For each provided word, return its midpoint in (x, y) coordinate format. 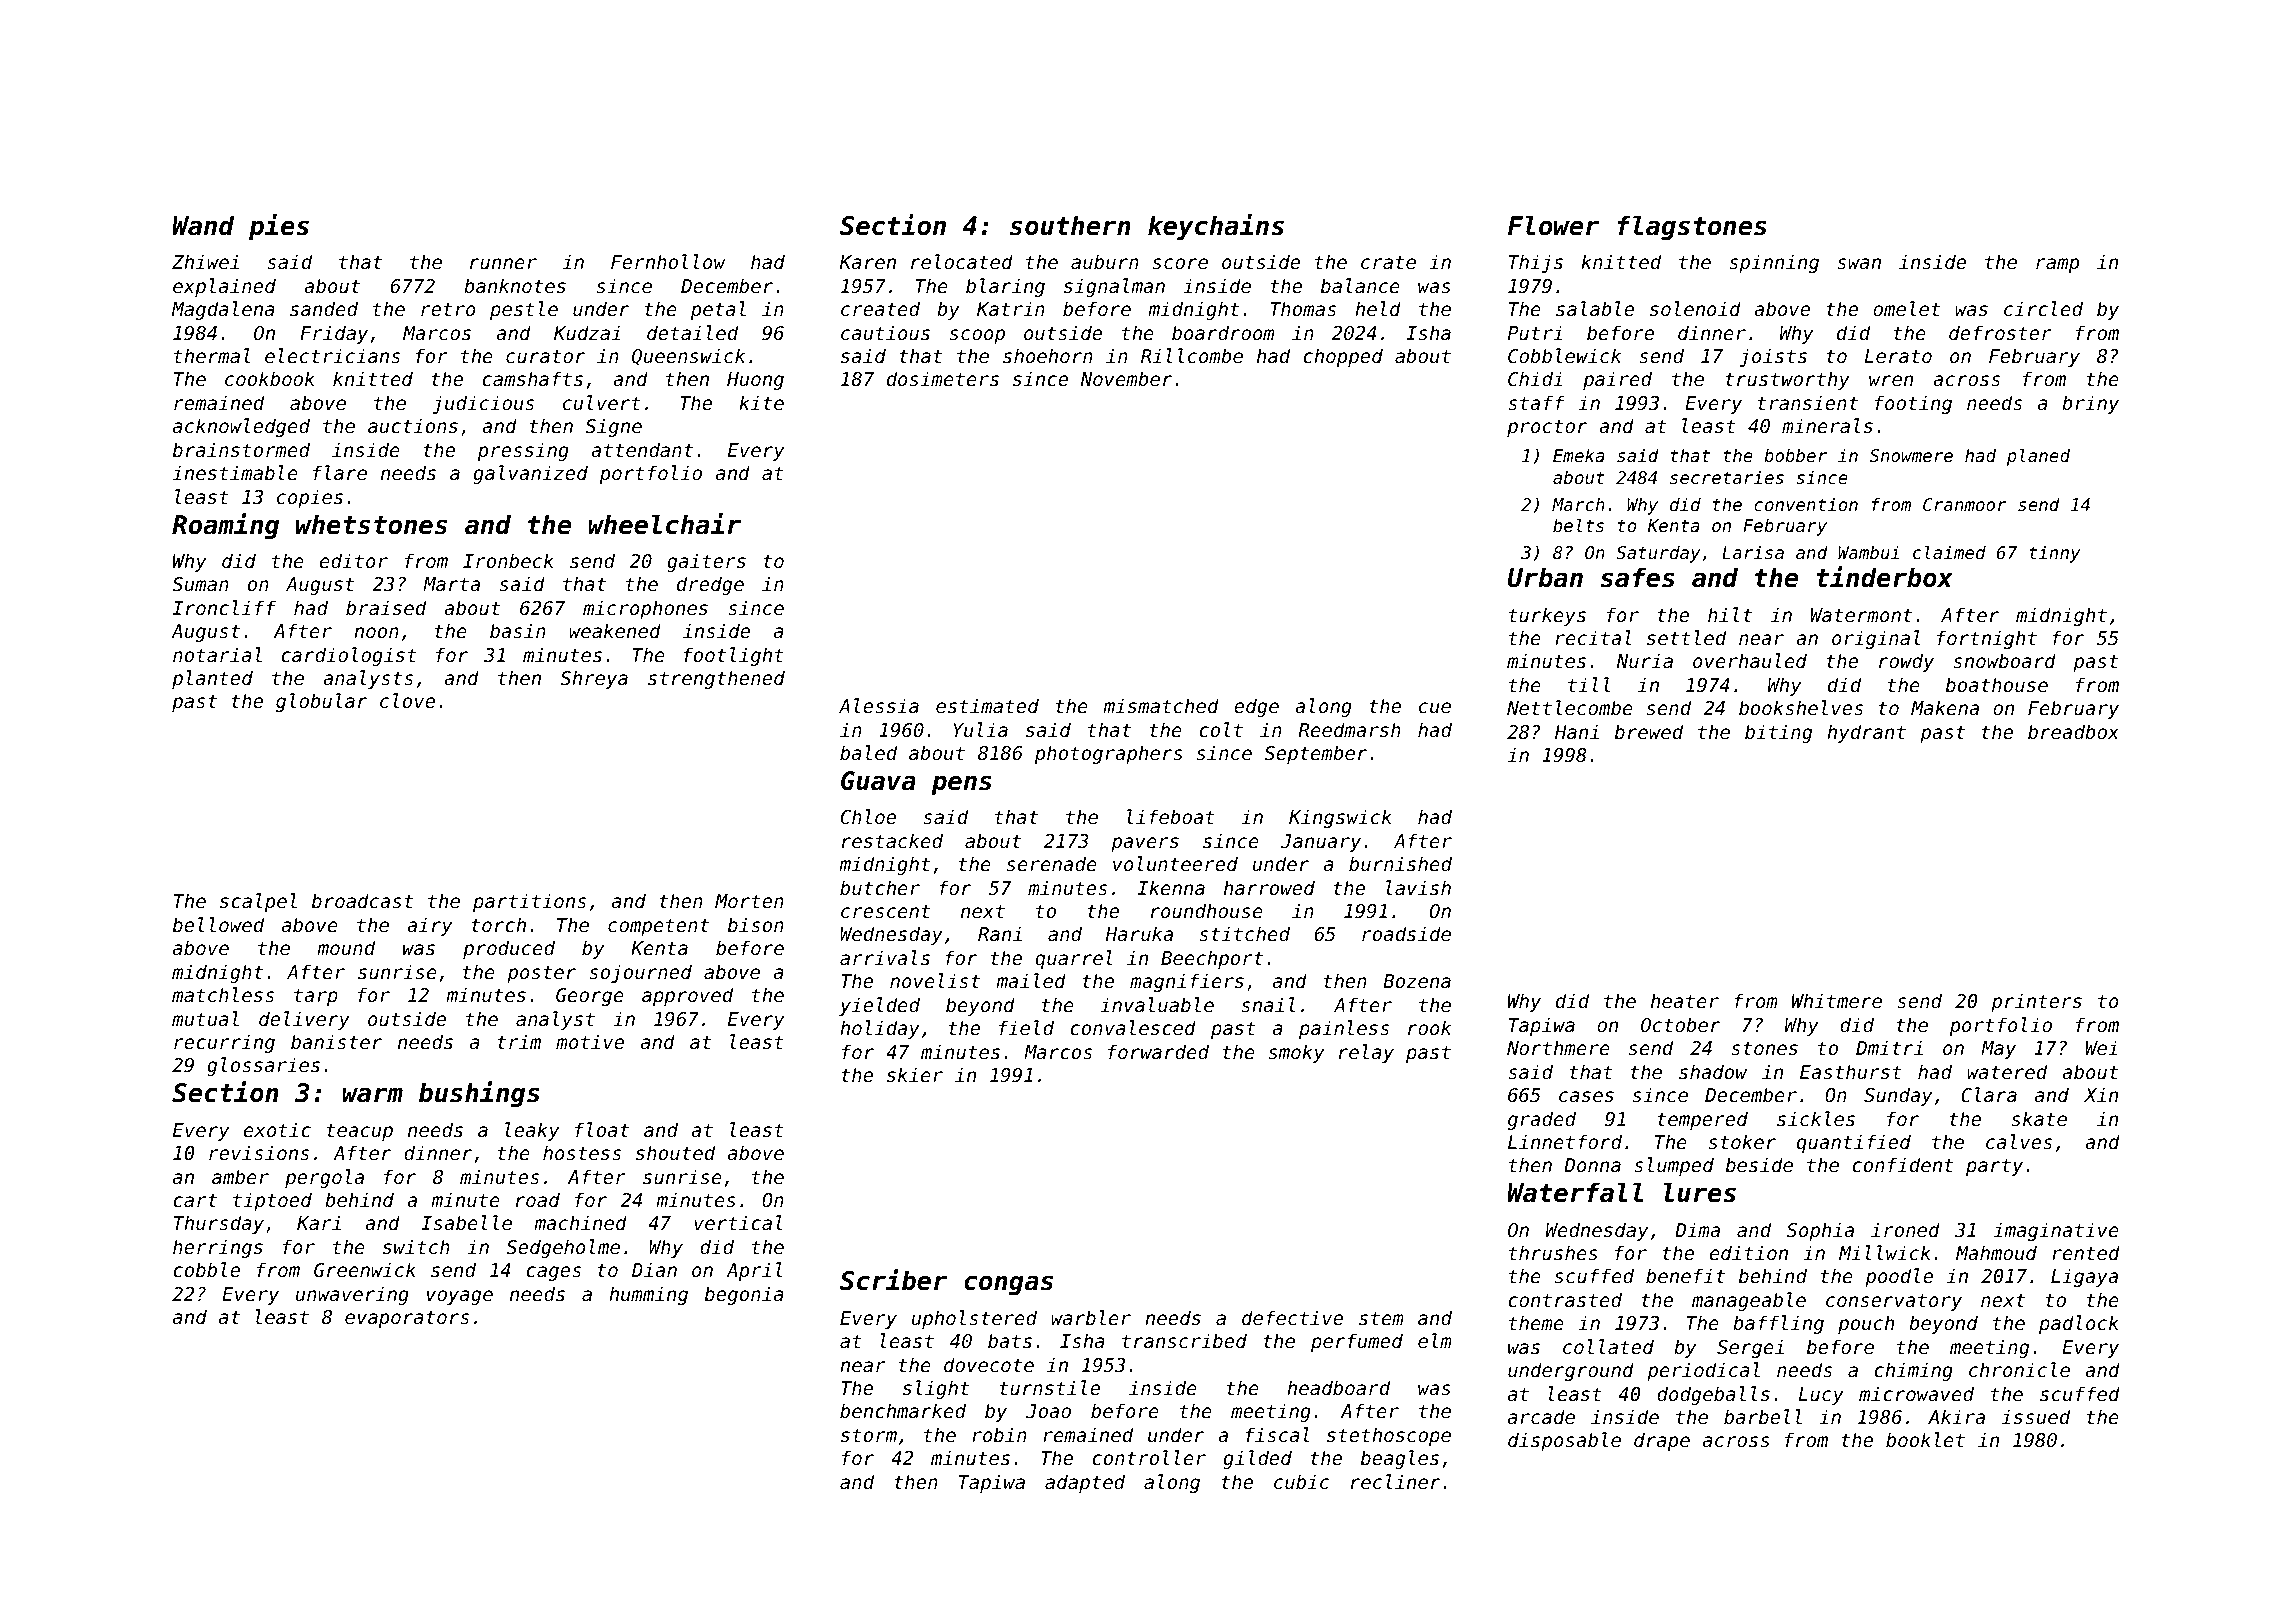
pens (961, 785)
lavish (1418, 887)
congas (1008, 1285)
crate (1388, 262)
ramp (2057, 265)
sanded (324, 308)
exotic (277, 1129)
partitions (529, 902)
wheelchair (664, 524)
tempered (1702, 1120)
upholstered (974, 1319)
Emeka (1578, 455)
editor (354, 560)
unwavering (352, 1295)
